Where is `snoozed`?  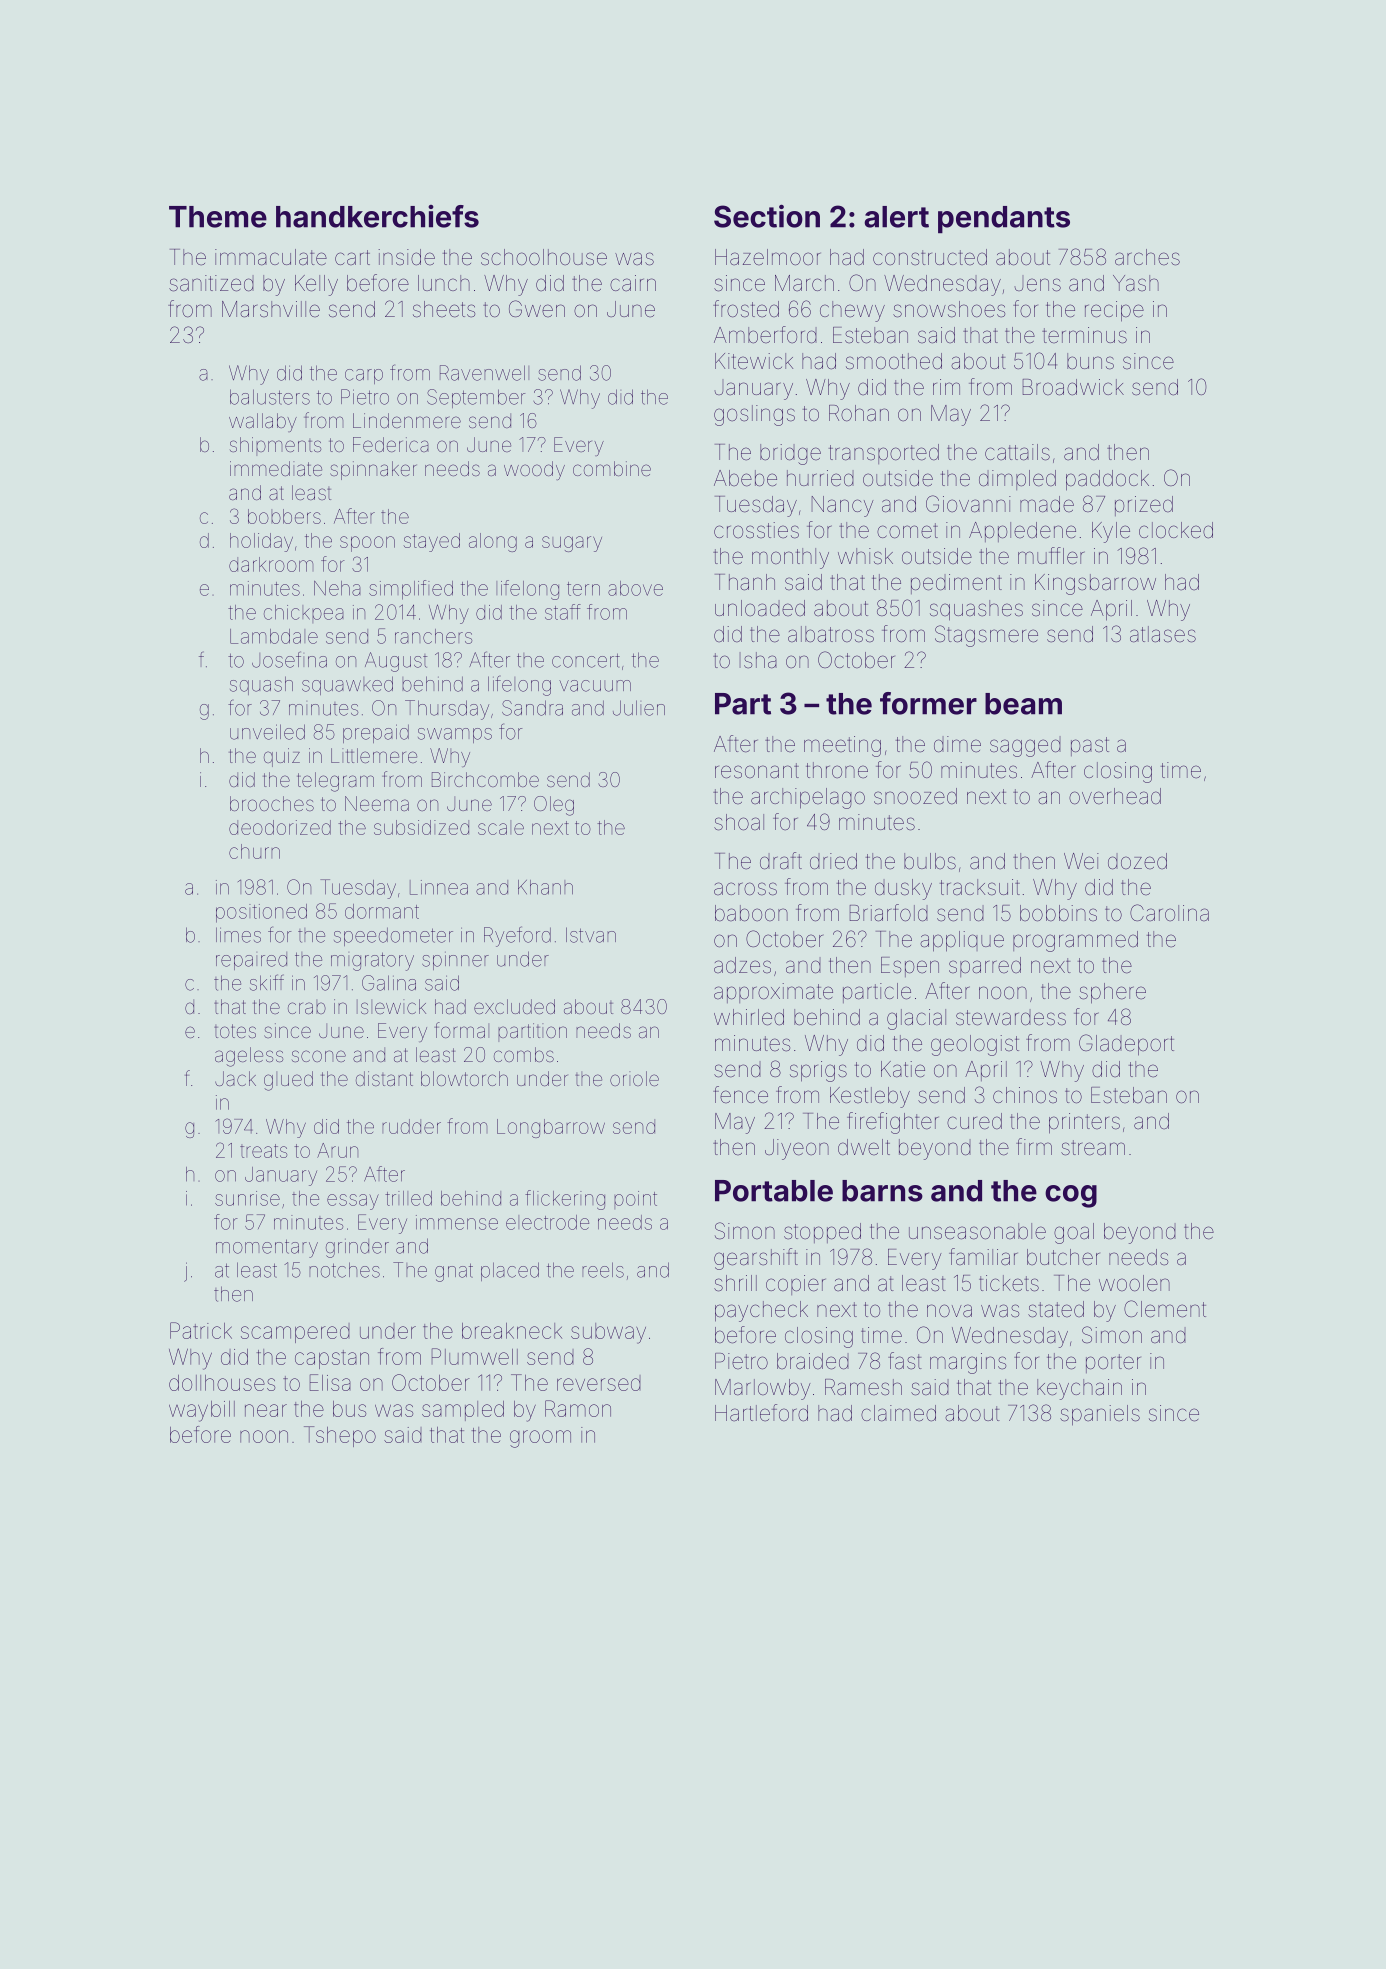 snoozed is located at coordinates (915, 796).
